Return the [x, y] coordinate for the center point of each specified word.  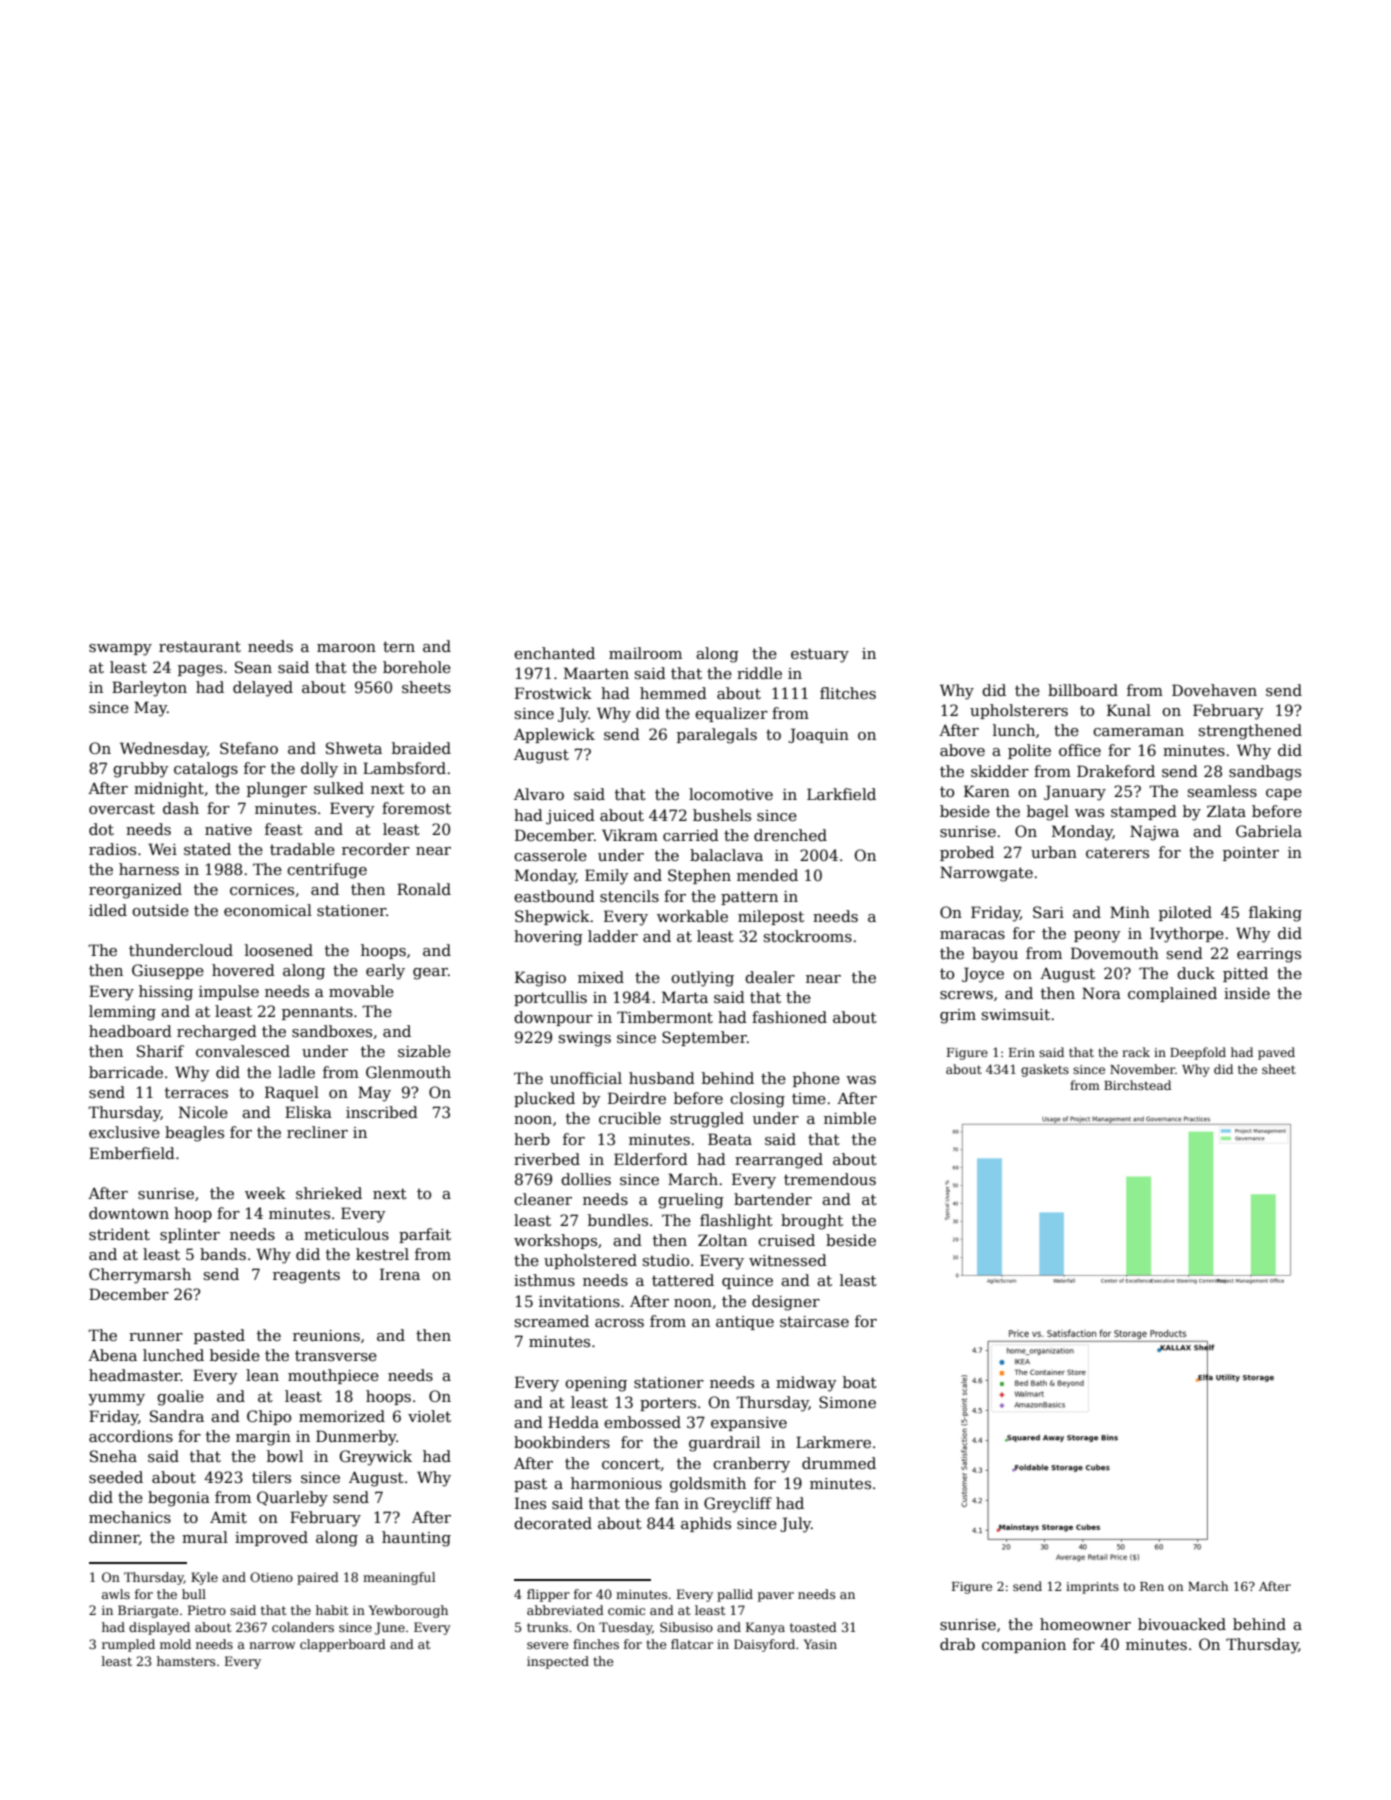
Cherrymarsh [140, 1276]
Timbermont [665, 1017]
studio [666, 1260]
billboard [1083, 690]
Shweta [354, 748]
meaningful [399, 1578]
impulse [229, 992]
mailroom [645, 653]
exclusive [124, 1132]
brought [812, 1222]
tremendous [830, 1179]
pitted [1245, 974]
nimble [850, 1118]
